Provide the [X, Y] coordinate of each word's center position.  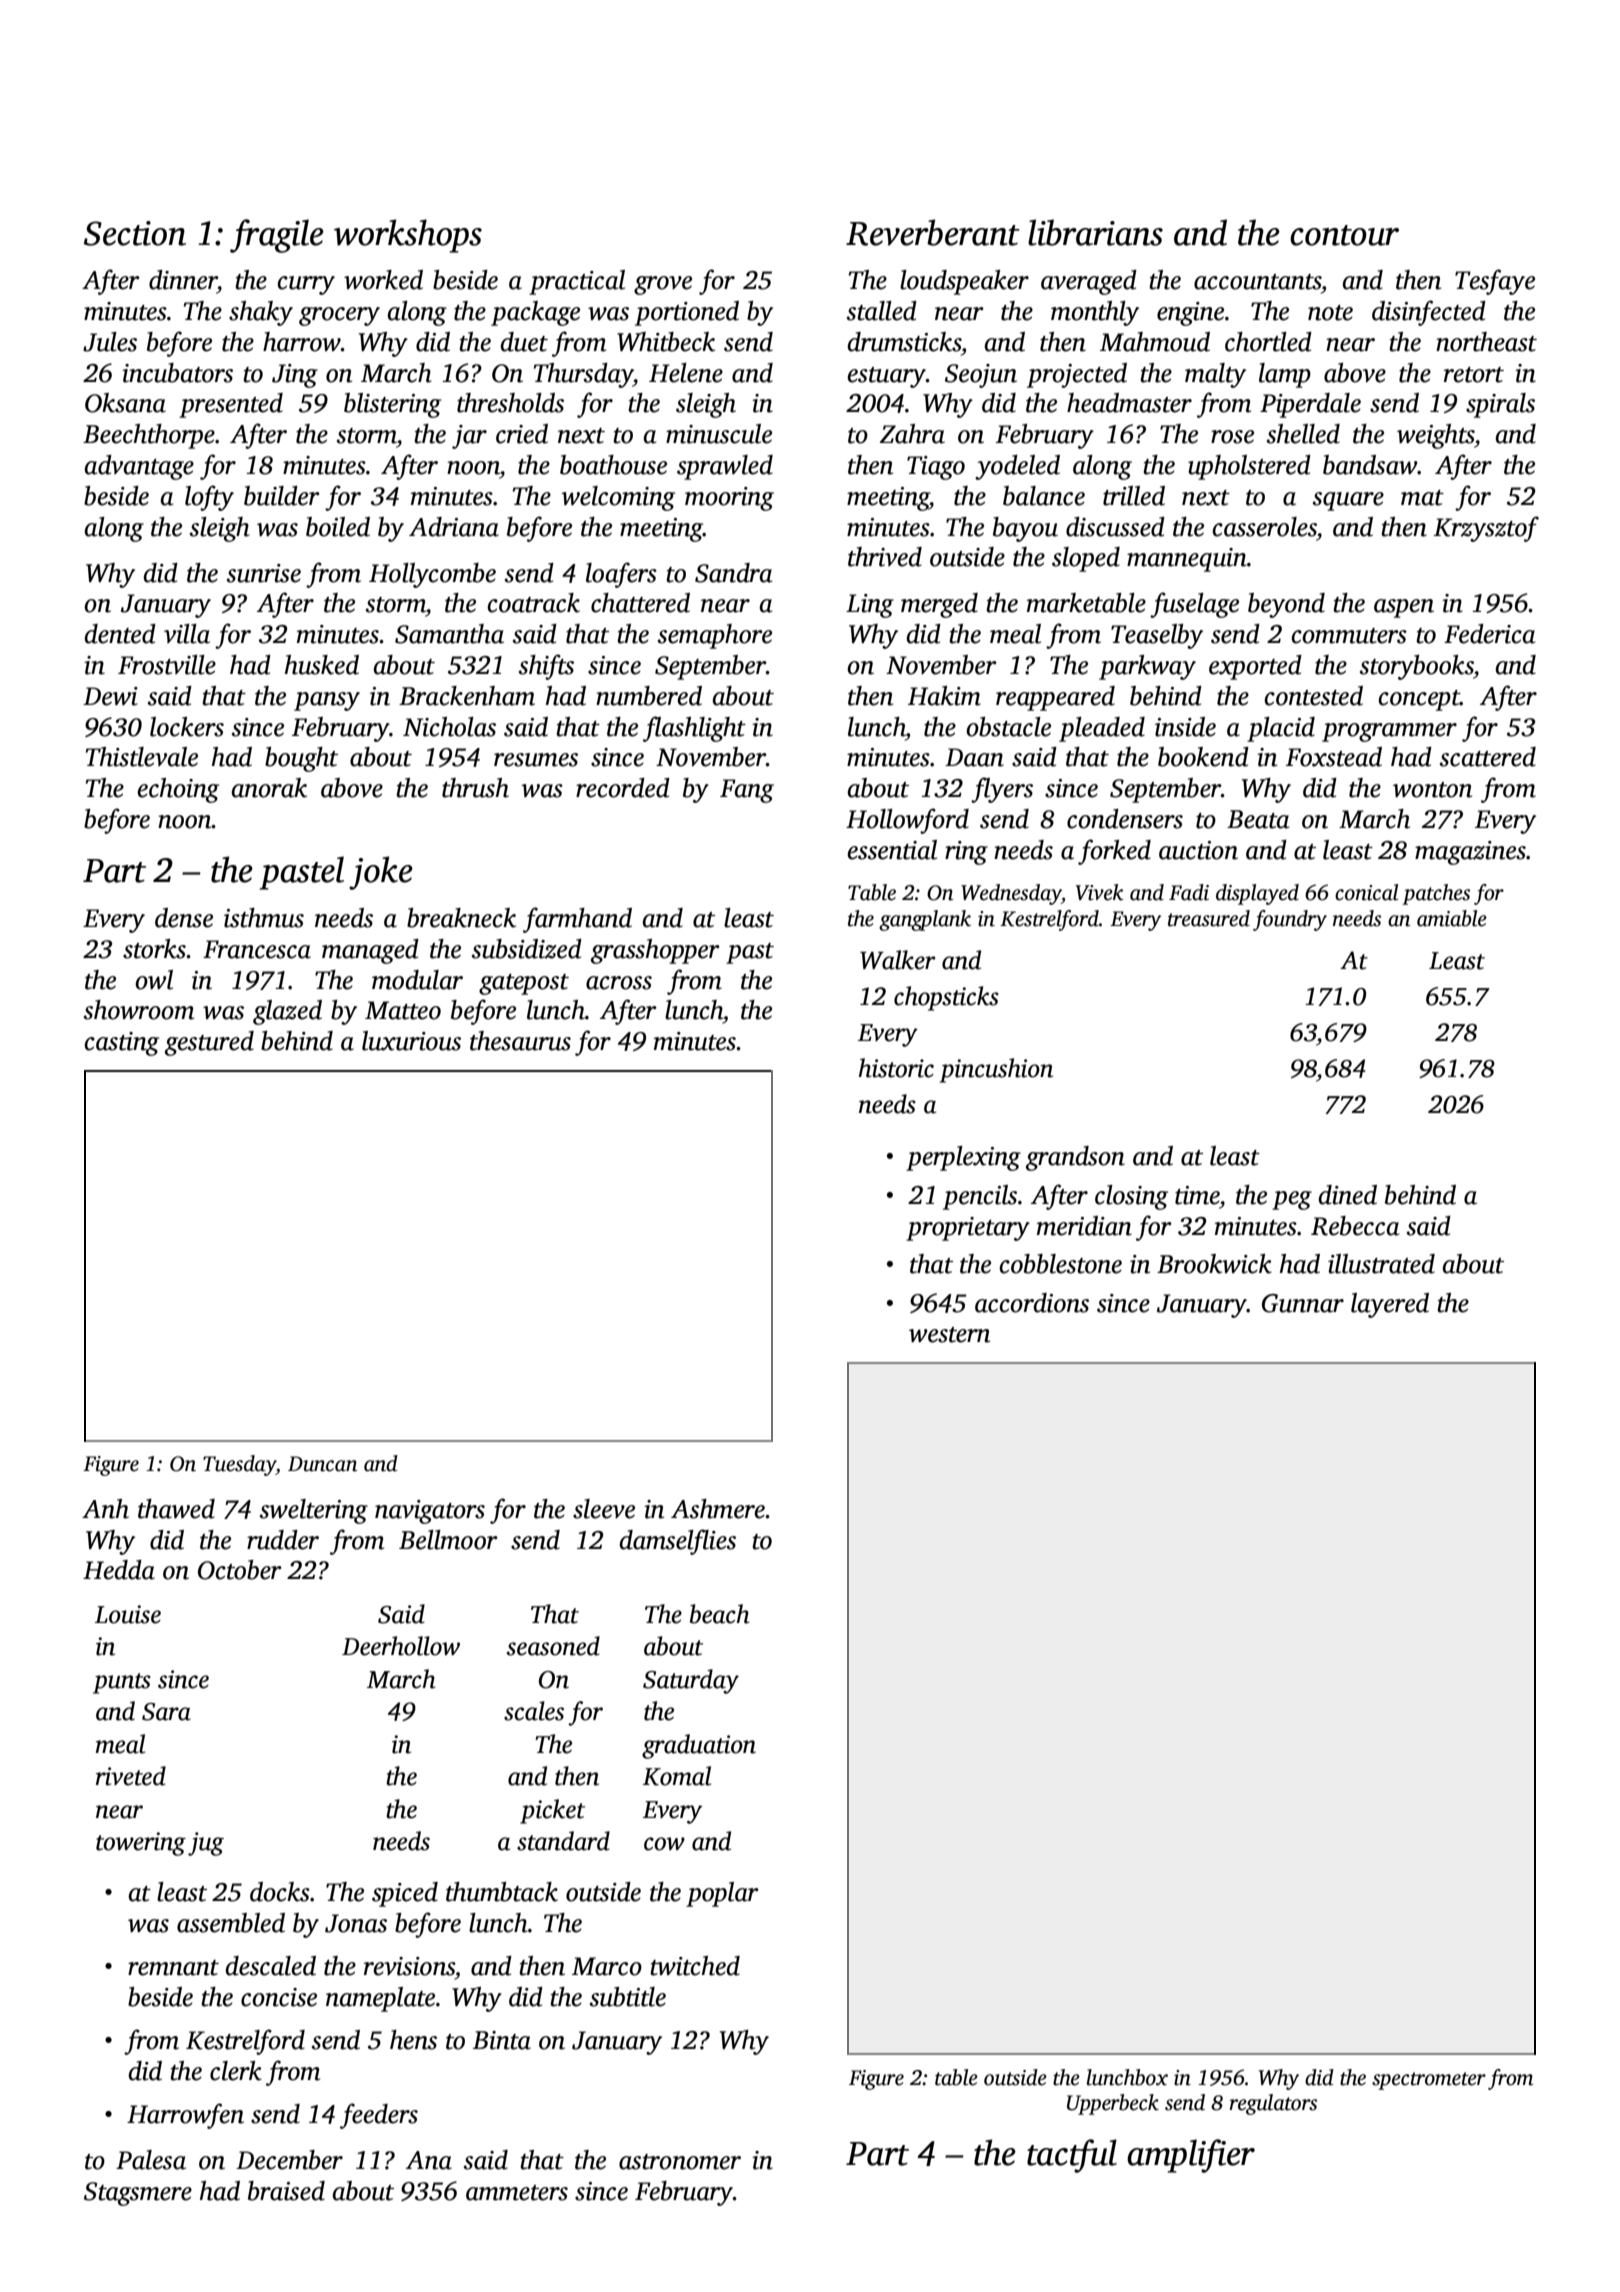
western [949, 1335]
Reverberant [933, 232]
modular [417, 980]
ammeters [517, 2193]
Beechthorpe [149, 436]
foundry [1290, 920]
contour [1344, 235]
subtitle [628, 1997]
